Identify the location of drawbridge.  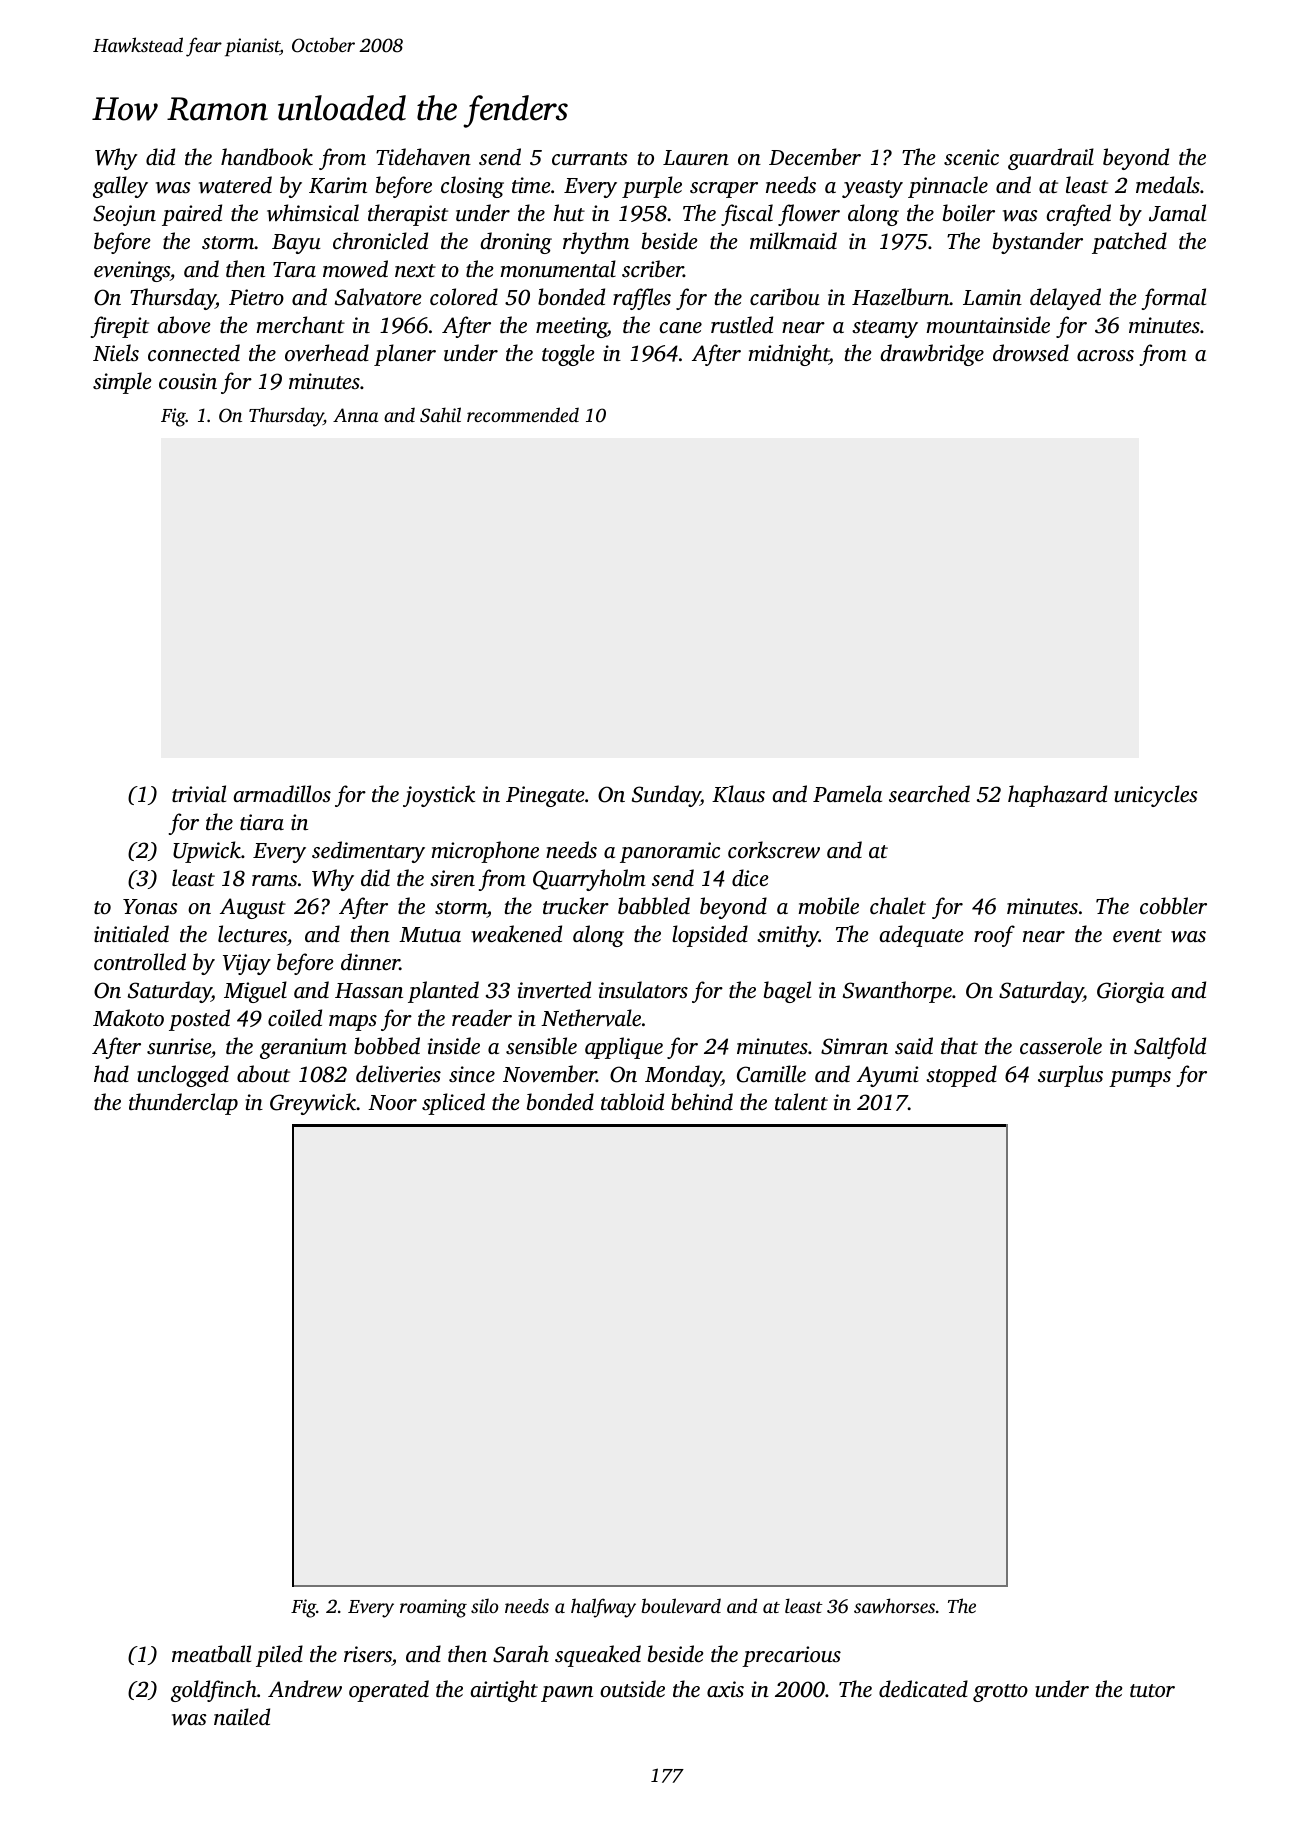
(932, 355).
